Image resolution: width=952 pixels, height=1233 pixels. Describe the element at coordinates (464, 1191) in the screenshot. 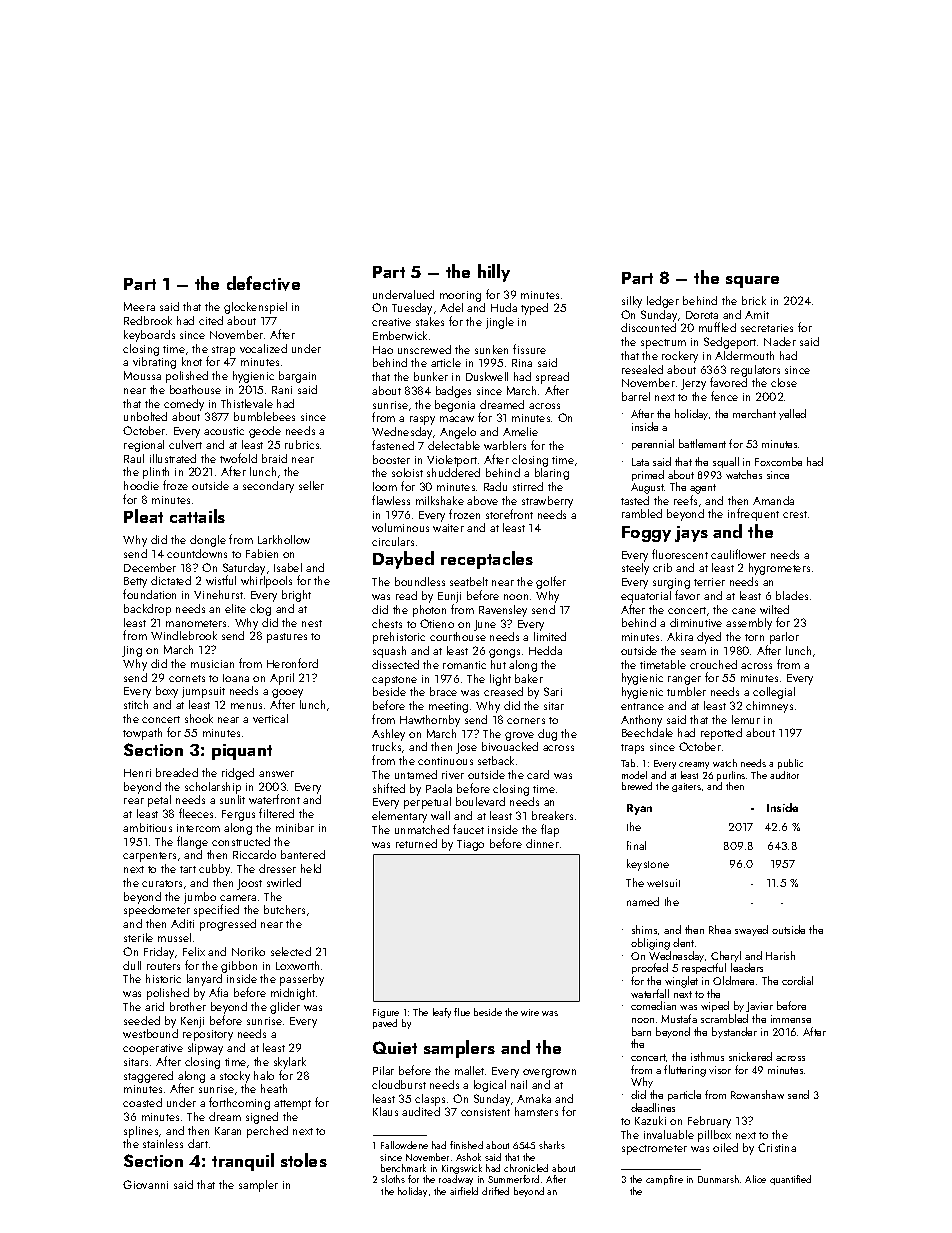

I see `airfield` at that location.
